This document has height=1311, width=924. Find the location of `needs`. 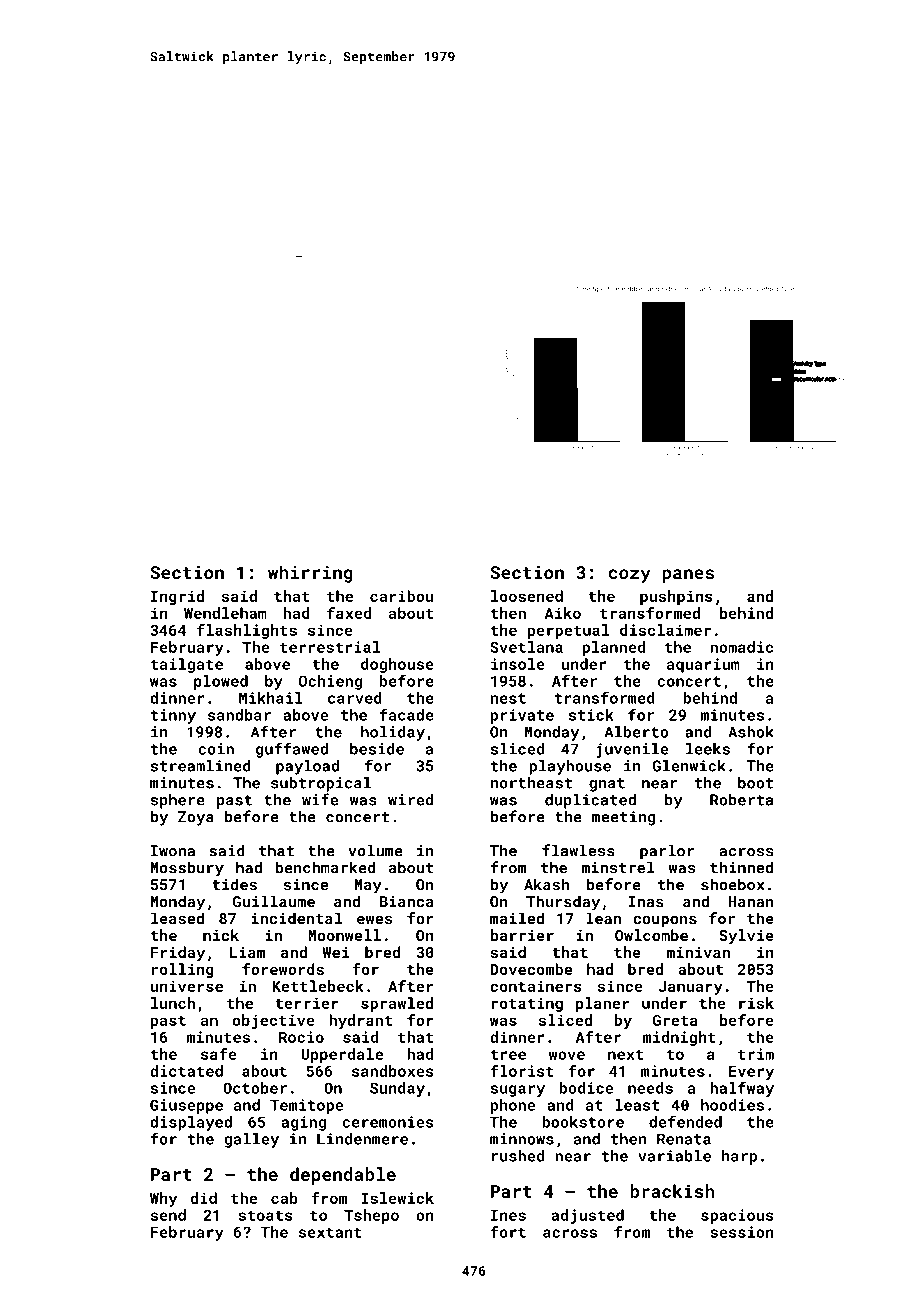

needs is located at coordinates (650, 1088).
